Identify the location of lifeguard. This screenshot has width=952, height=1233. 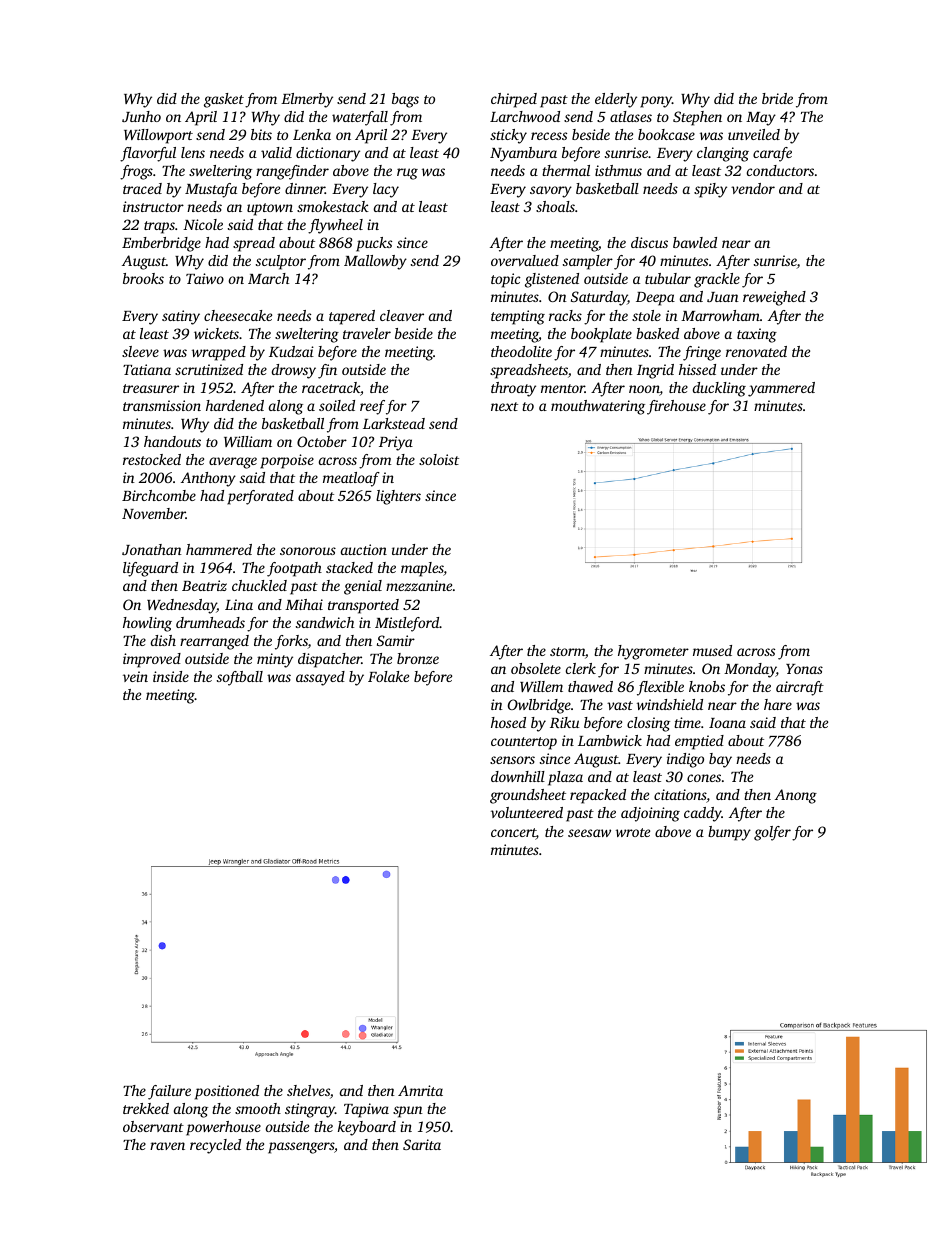
(150, 569).
